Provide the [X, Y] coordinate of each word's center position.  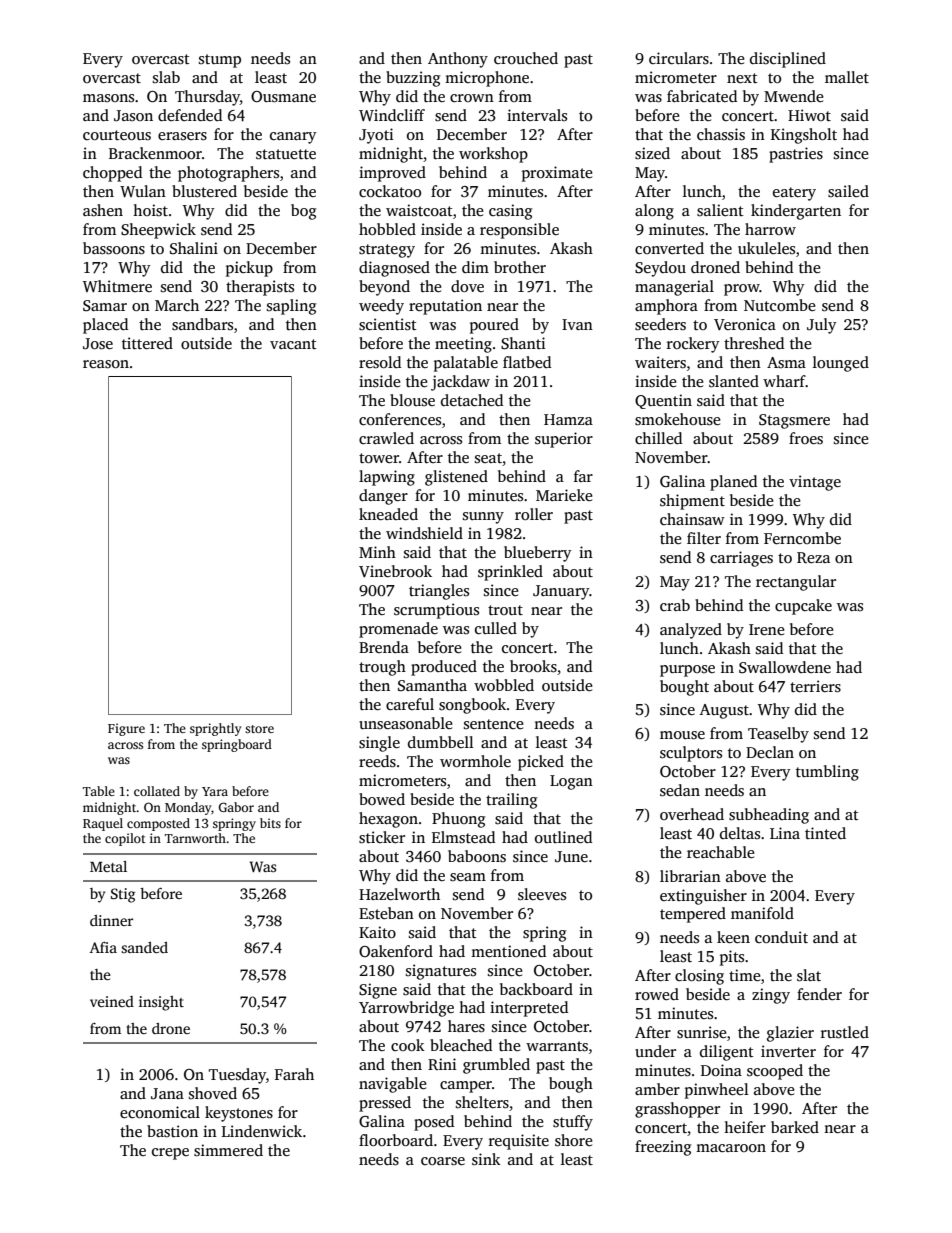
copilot [125, 839]
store [259, 729]
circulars [679, 58]
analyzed [691, 631]
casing [510, 212]
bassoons [114, 248]
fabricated [702, 96]
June [571, 856]
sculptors [691, 754]
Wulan [143, 191]
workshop [493, 155]
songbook [472, 706]
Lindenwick [262, 1131]
